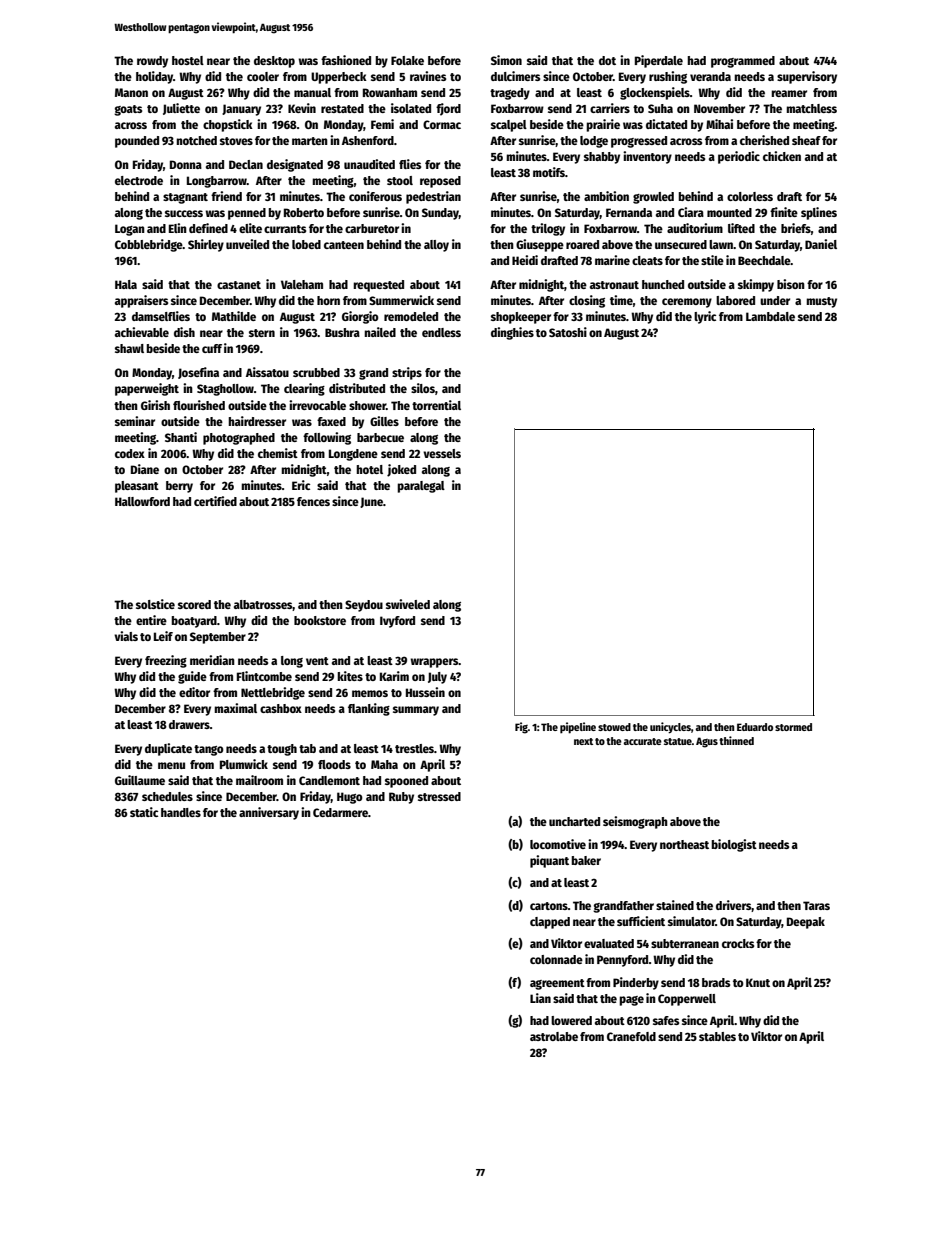 The width and height of the document is (952, 1233). I want to click on tango, so click(209, 750).
